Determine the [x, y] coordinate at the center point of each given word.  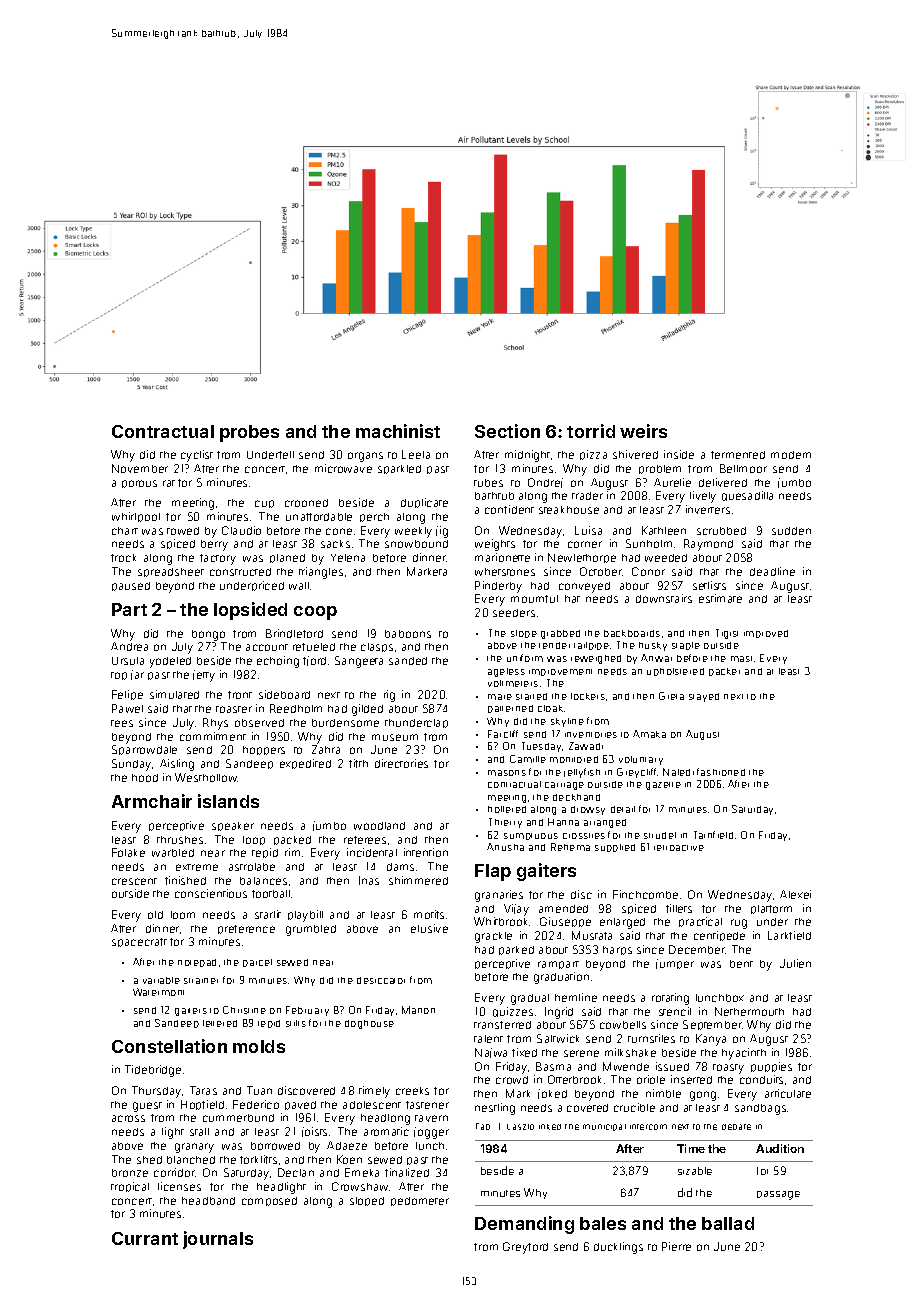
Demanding [524, 1225]
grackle [493, 937]
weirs [643, 431]
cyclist [197, 456]
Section [507, 431]
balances [263, 881]
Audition [780, 1148]
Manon [418, 1010]
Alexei [795, 894]
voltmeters [513, 683]
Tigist [727, 634]
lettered [220, 1023]
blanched [191, 1160]
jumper [675, 964]
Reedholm [296, 708]
